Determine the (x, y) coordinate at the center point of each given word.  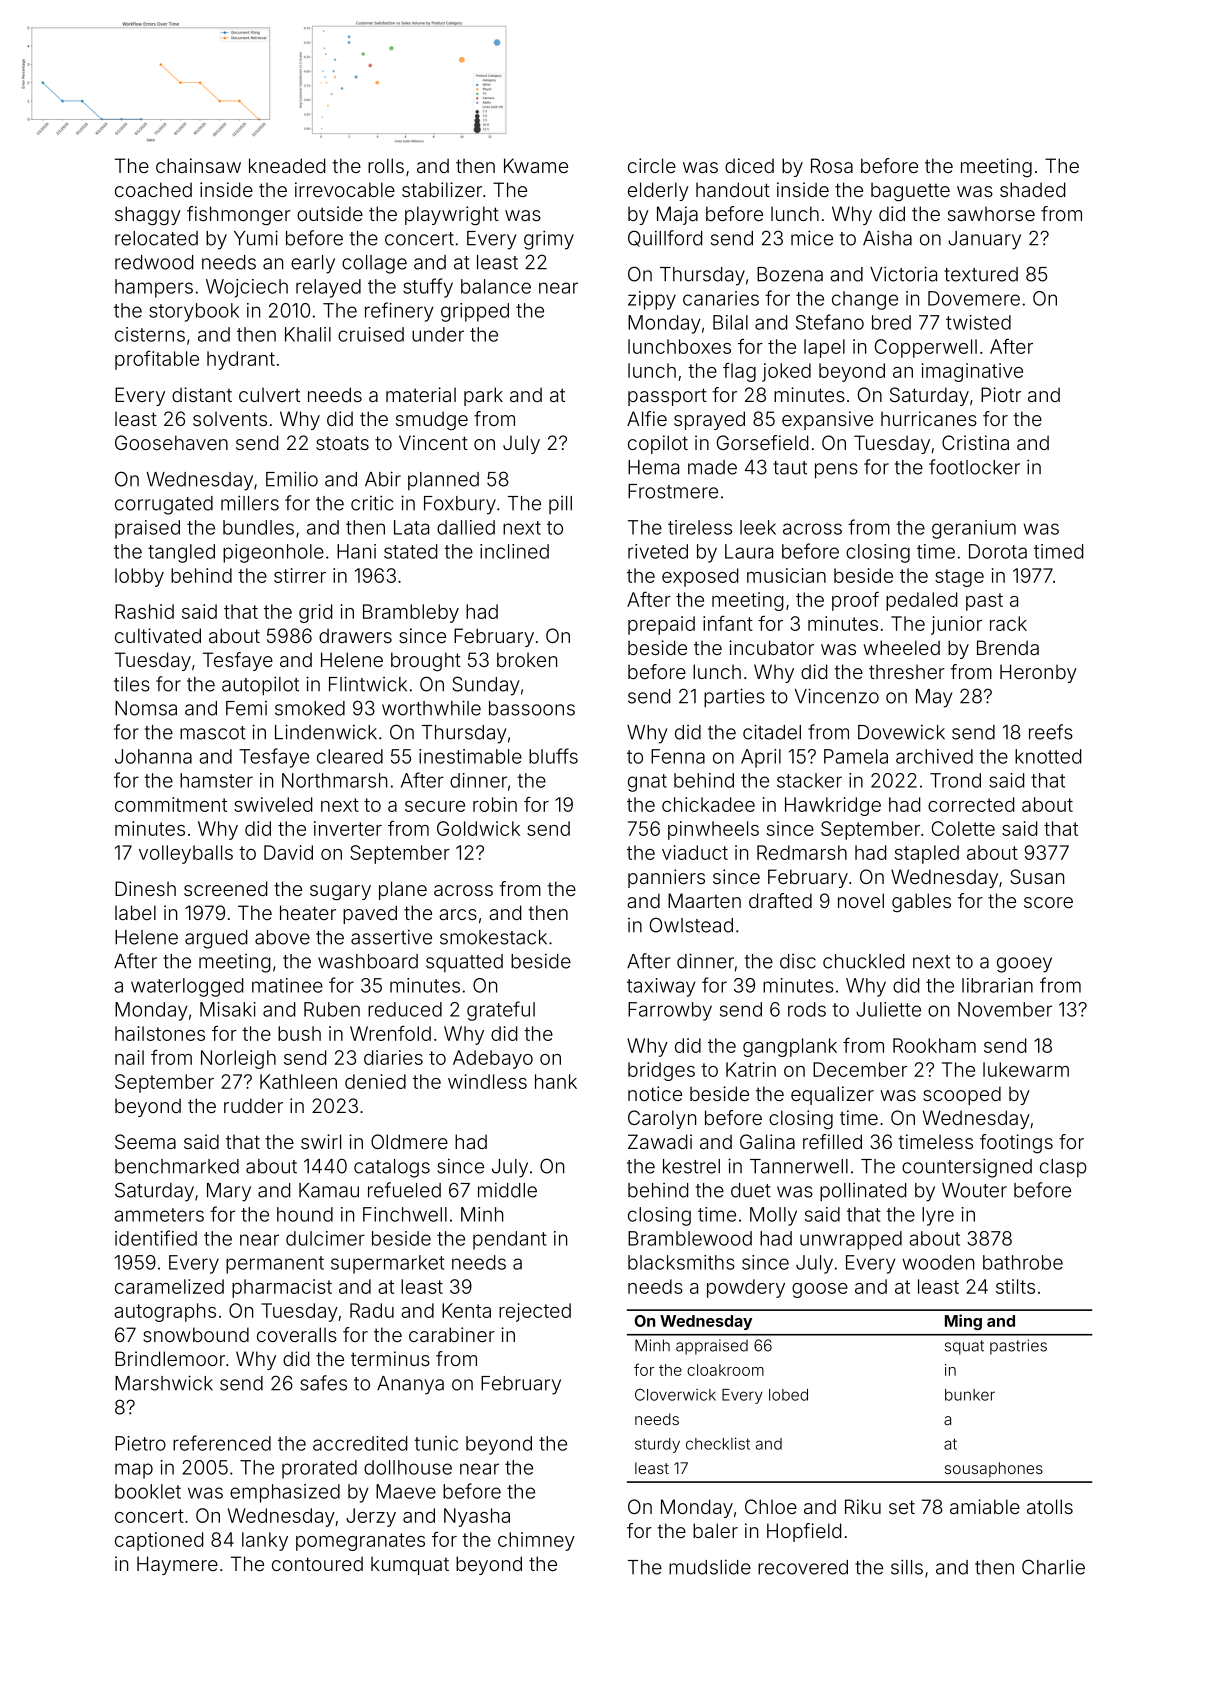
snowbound (196, 1334)
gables (921, 902)
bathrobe (1023, 1262)
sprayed (709, 420)
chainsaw (198, 165)
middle (507, 1190)
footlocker (974, 467)
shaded (1032, 189)
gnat (647, 783)
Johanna (153, 756)
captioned (159, 1541)
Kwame (536, 165)
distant (202, 394)
